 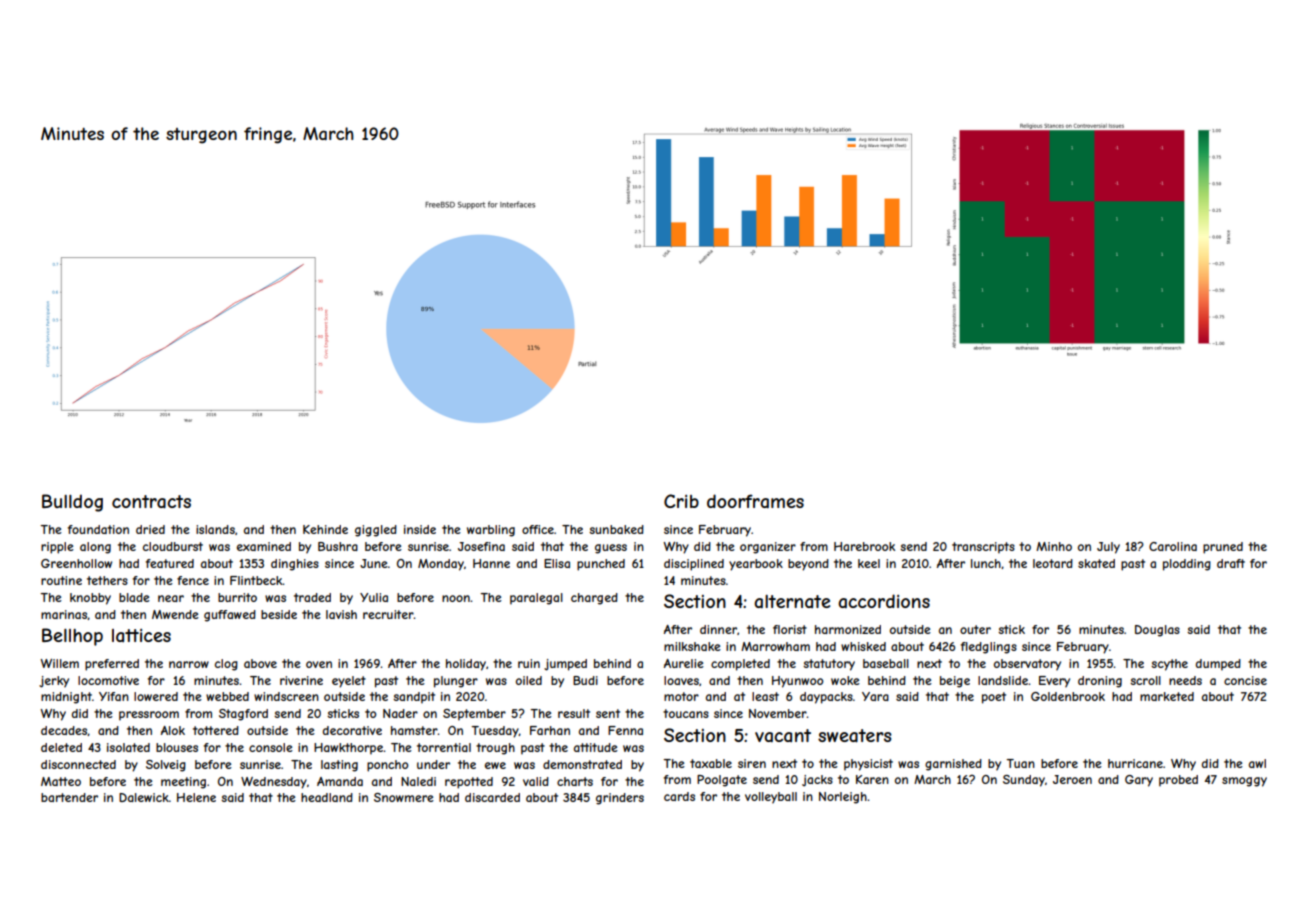 I want to click on oven, so click(x=319, y=664).
